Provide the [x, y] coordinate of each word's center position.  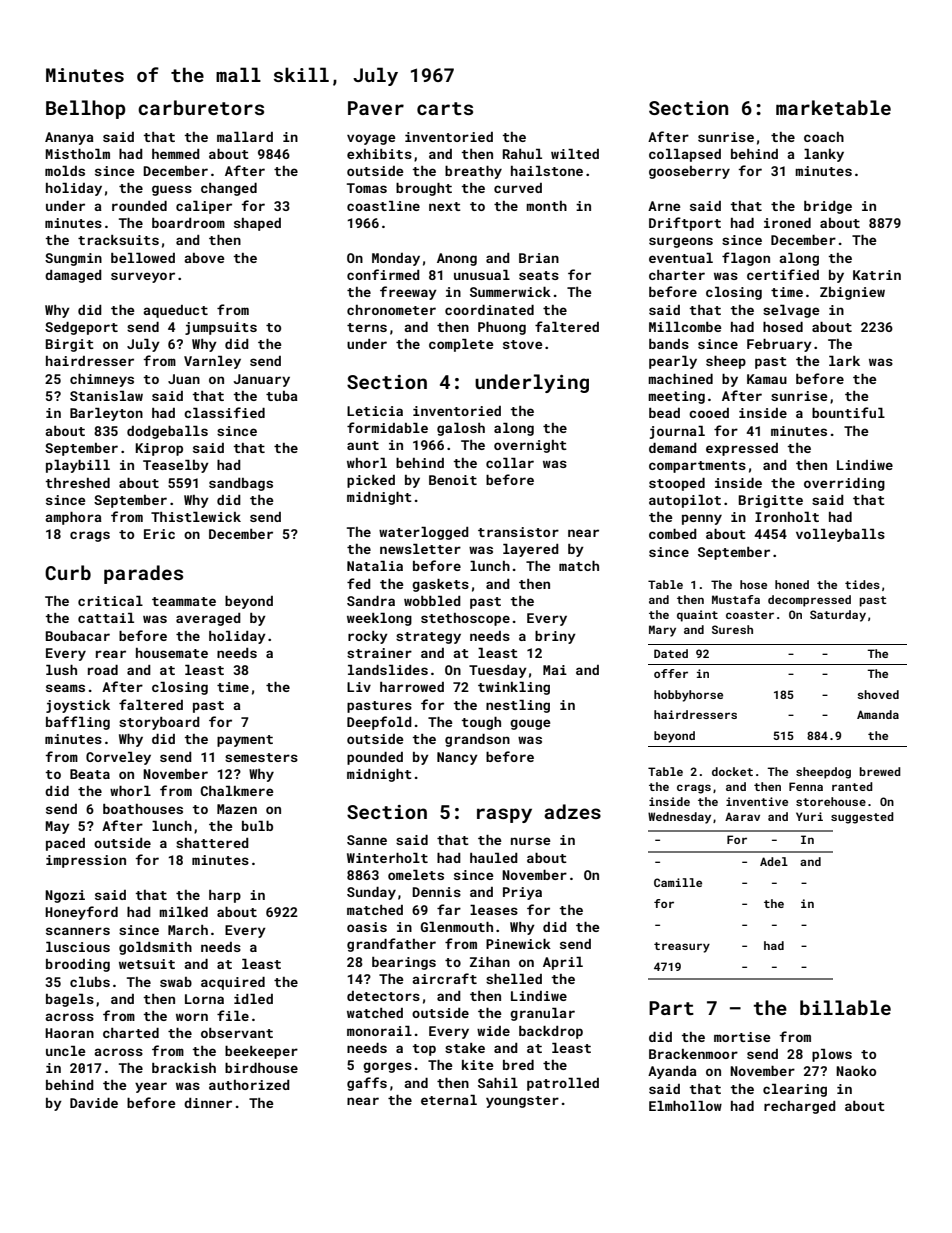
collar [510, 463]
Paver [376, 108]
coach [824, 137]
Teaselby [176, 466]
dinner [208, 1103]
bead [664, 413]
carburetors [201, 107]
